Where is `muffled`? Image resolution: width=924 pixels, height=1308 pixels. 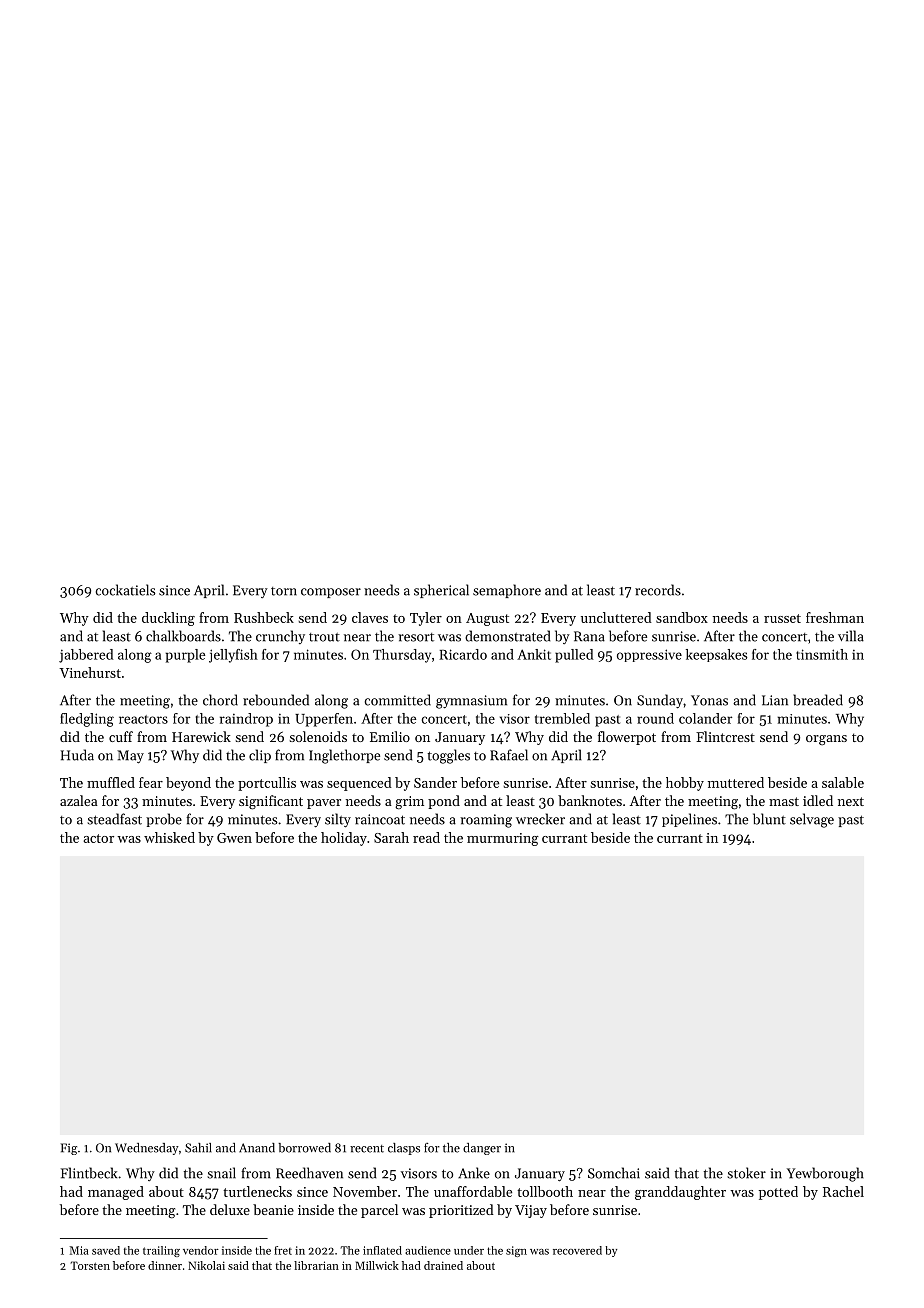
muffled is located at coordinates (111, 782).
